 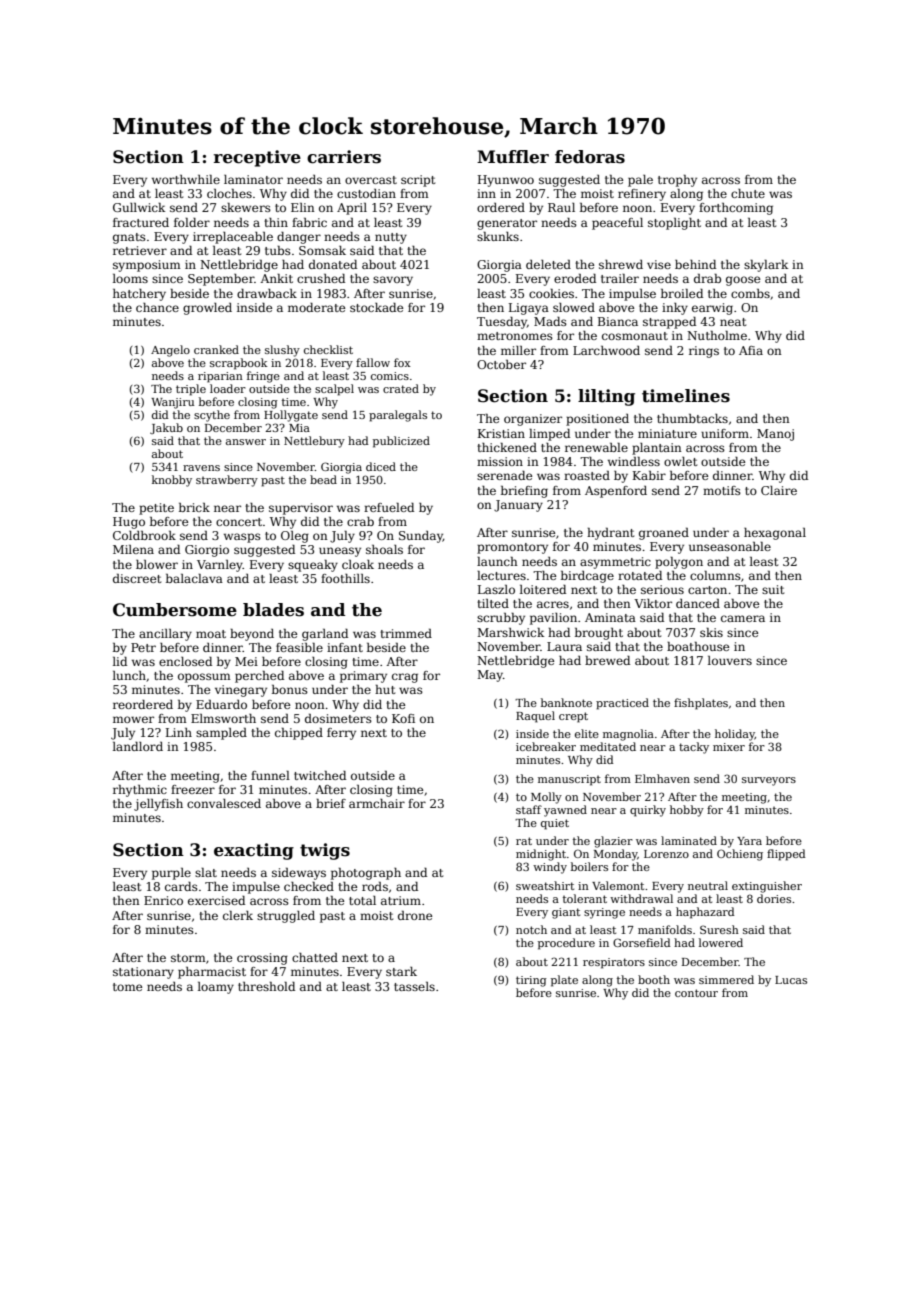 What do you see at coordinates (127, 987) in the page?
I see `tome` at bounding box center [127, 987].
